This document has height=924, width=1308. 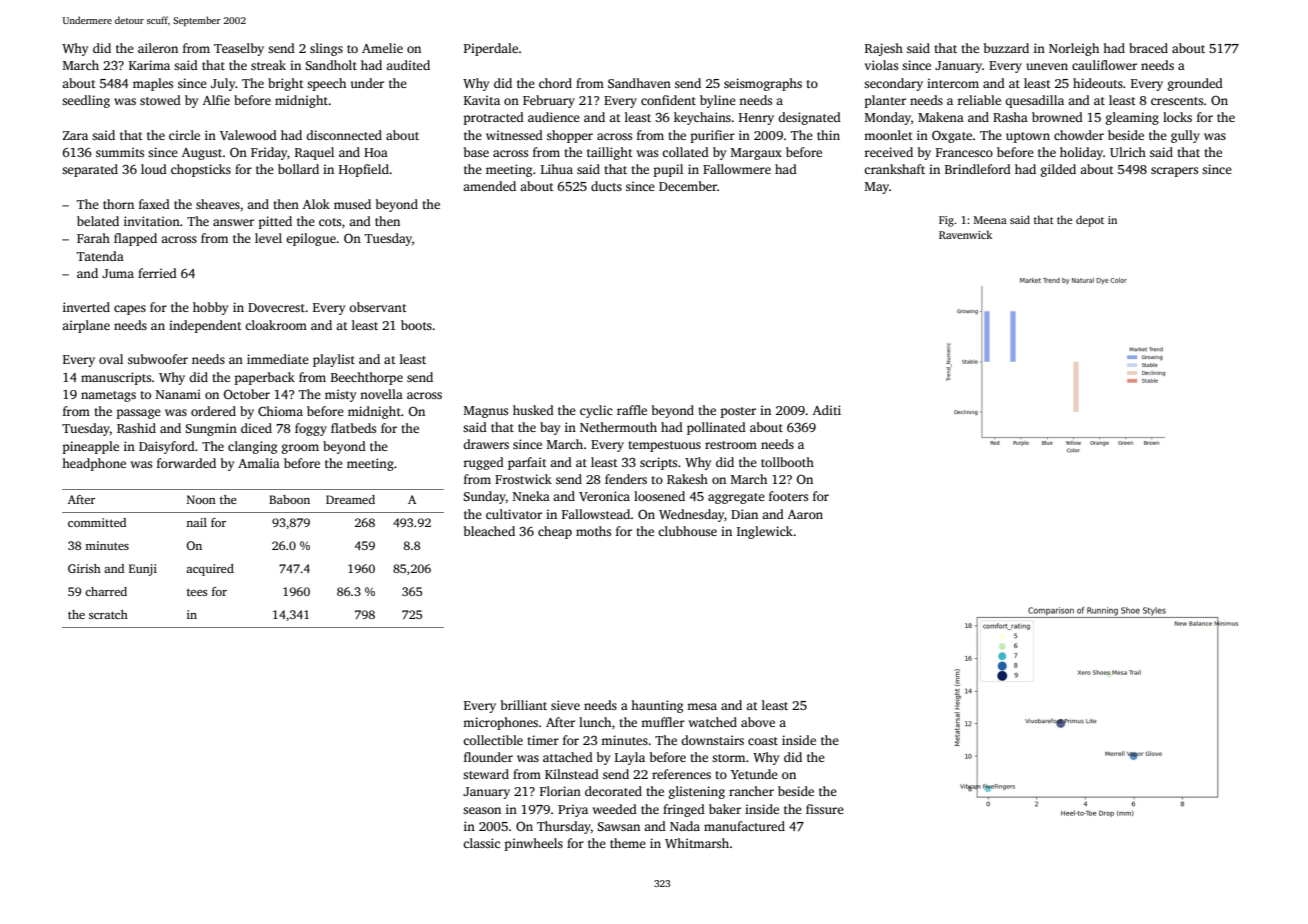 I want to click on collectible, so click(x=493, y=740).
